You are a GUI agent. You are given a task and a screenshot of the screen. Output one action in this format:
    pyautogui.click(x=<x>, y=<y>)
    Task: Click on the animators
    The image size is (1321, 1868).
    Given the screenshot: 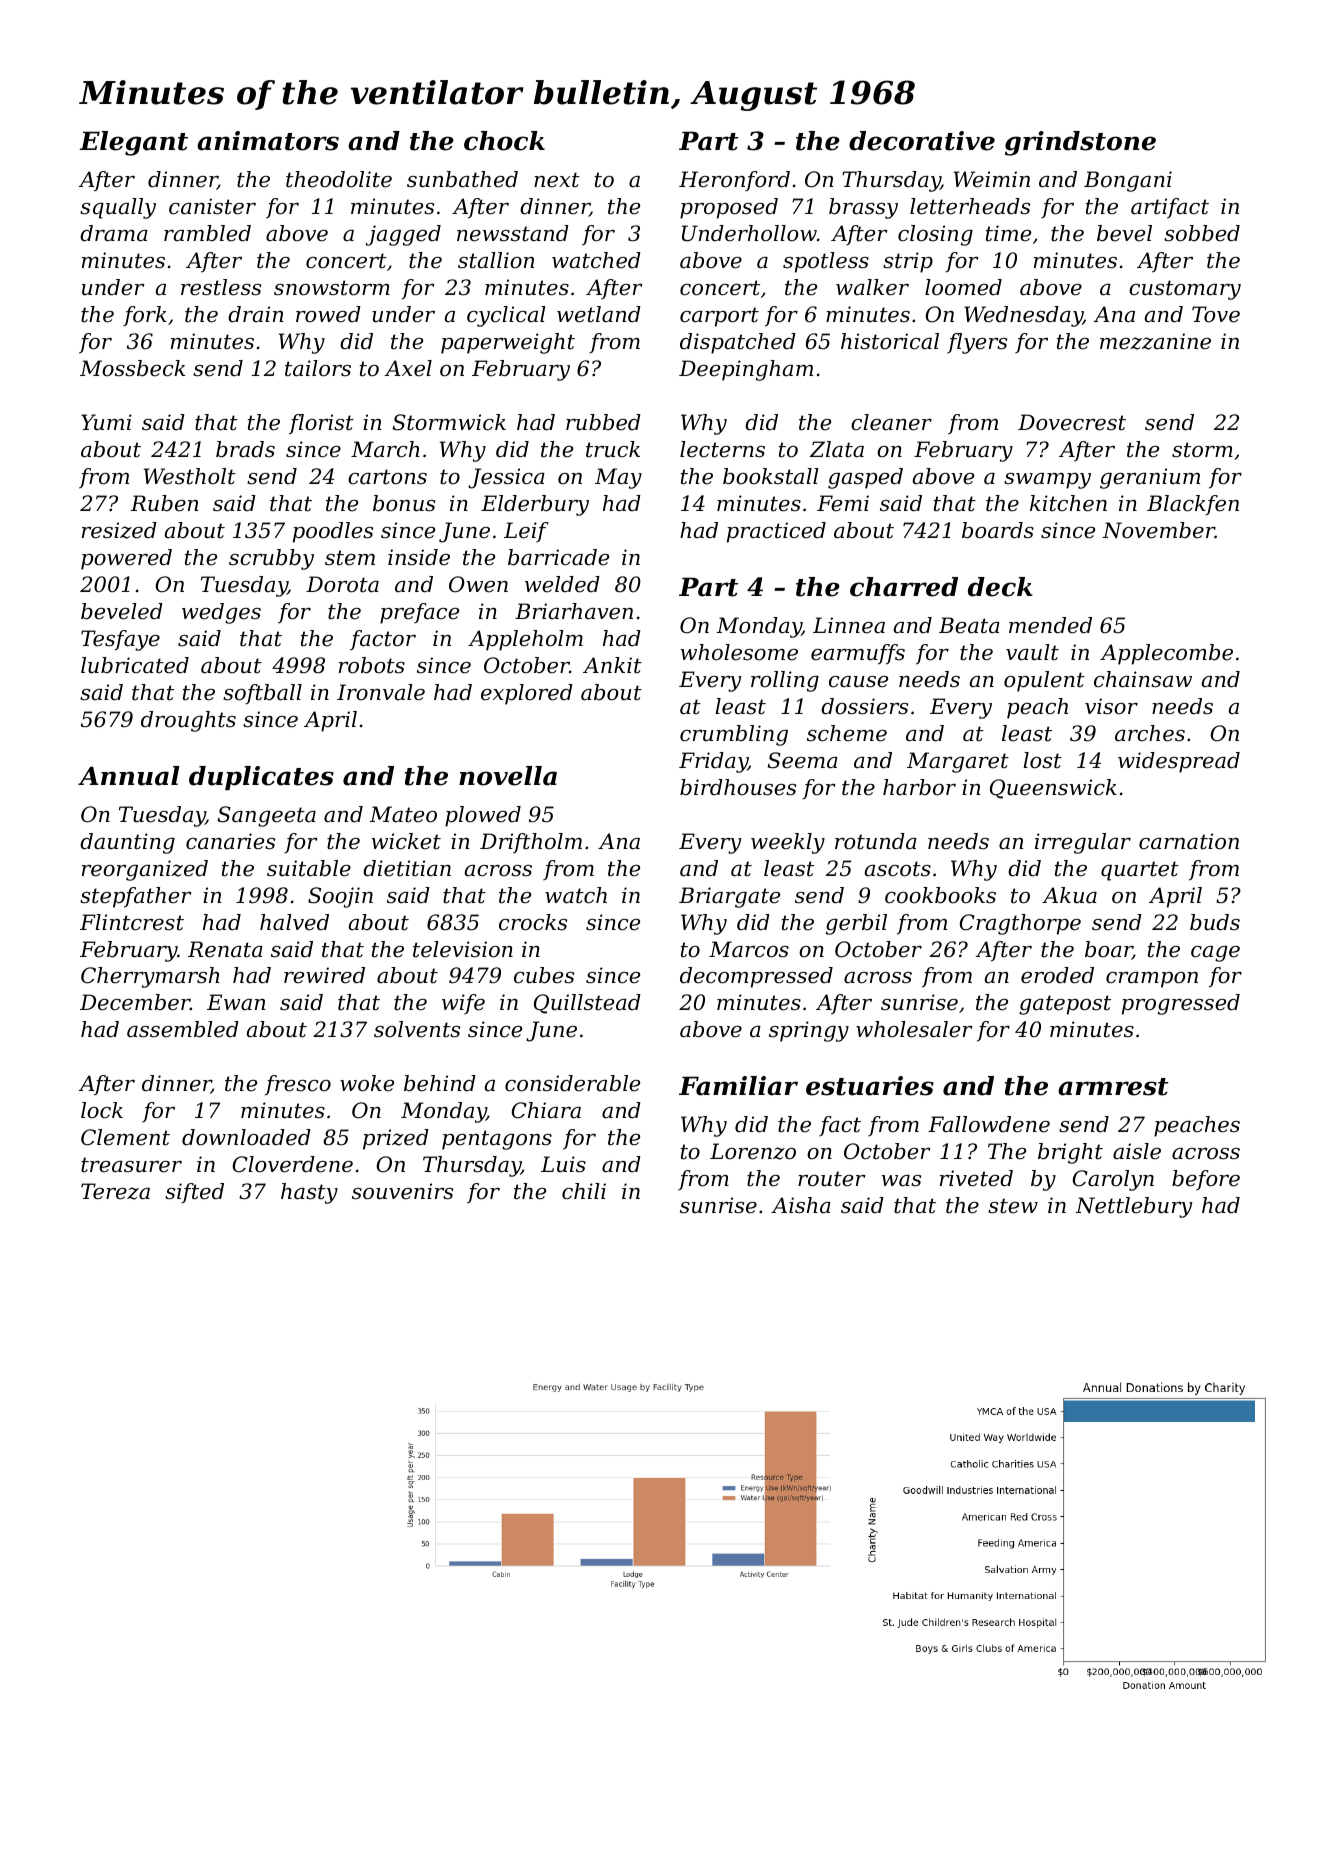 What is the action you would take?
    pyautogui.click(x=268, y=141)
